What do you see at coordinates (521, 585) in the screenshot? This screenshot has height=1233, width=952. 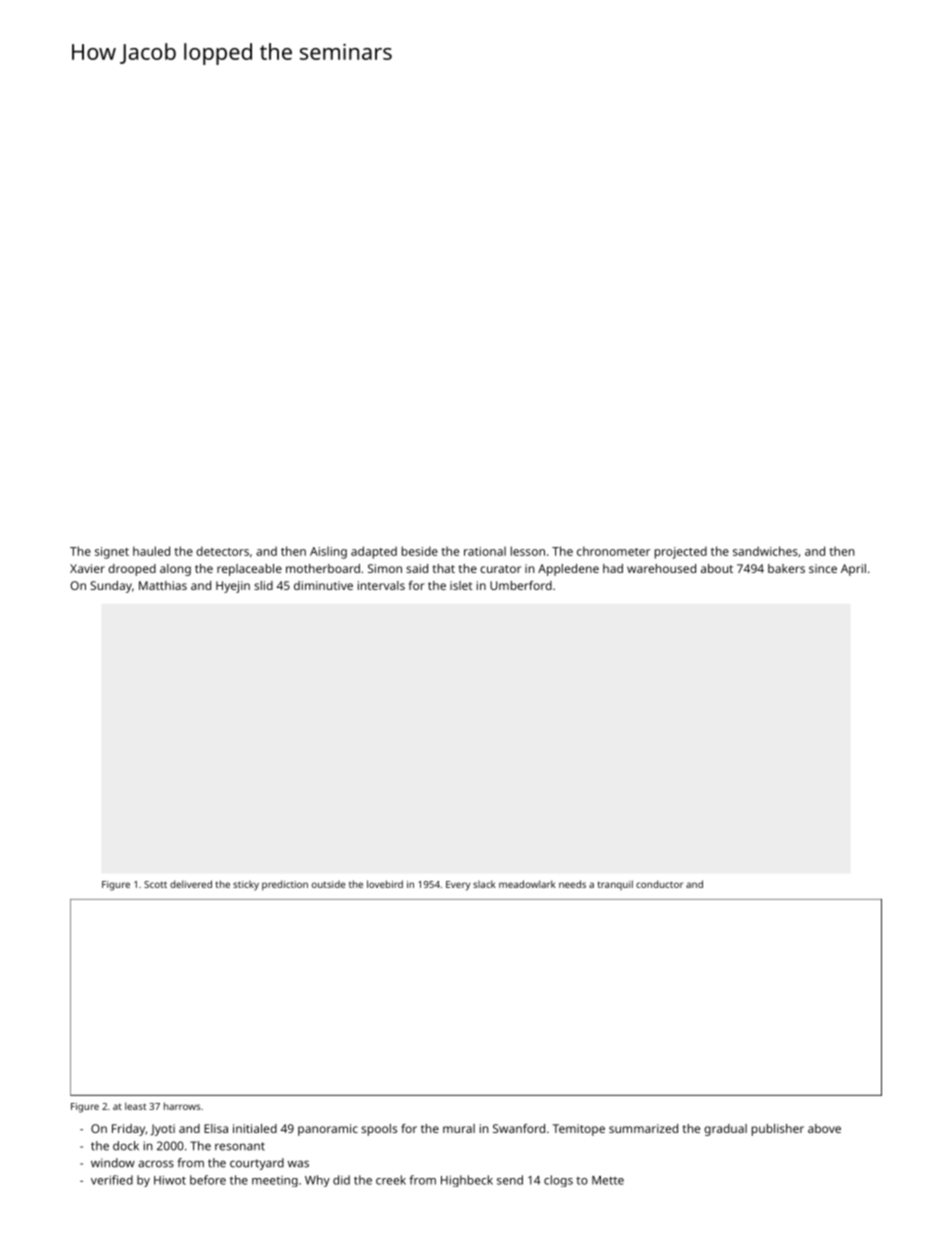 I see `Umberford` at bounding box center [521, 585].
